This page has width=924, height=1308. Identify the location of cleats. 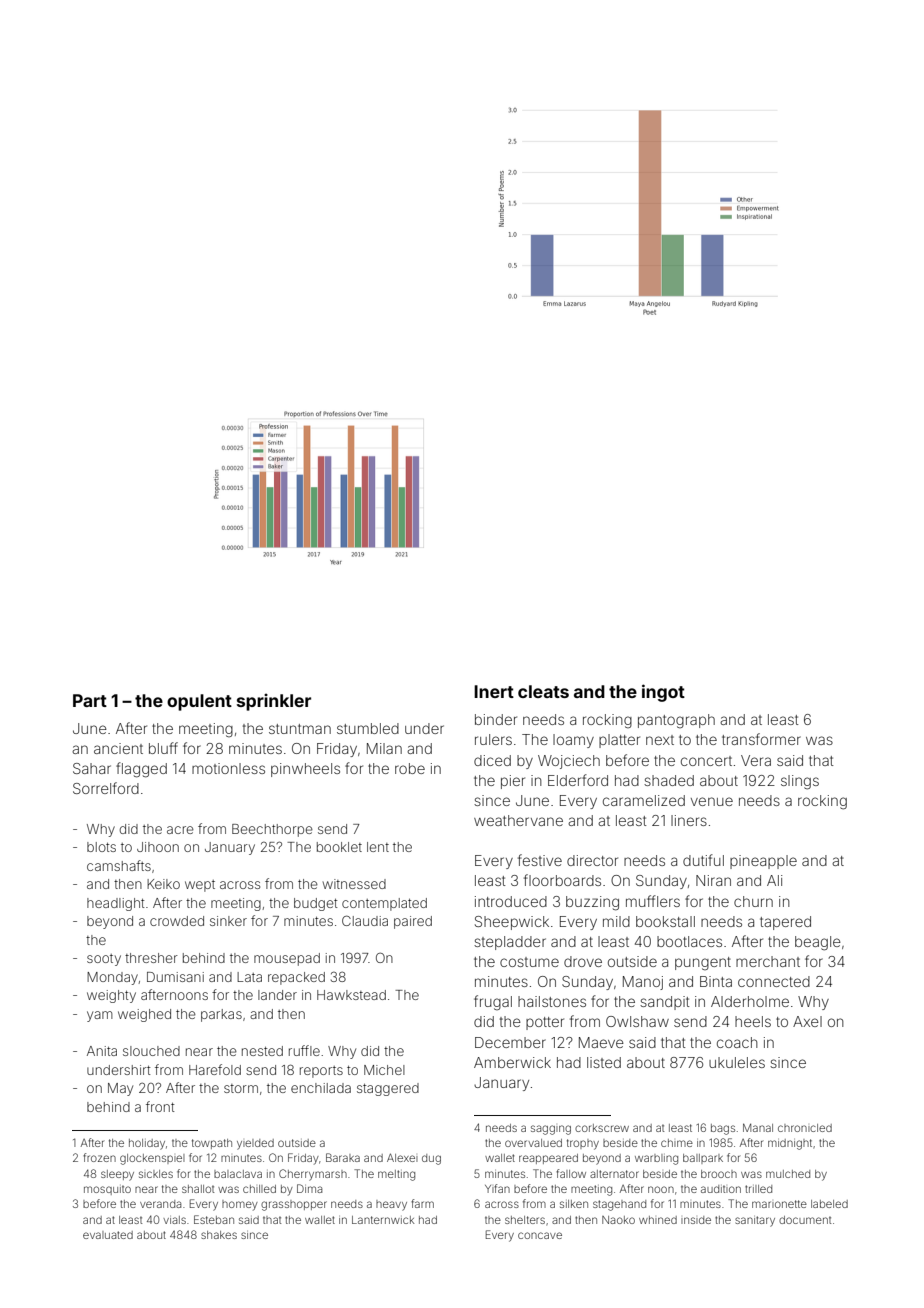
(543, 691).
